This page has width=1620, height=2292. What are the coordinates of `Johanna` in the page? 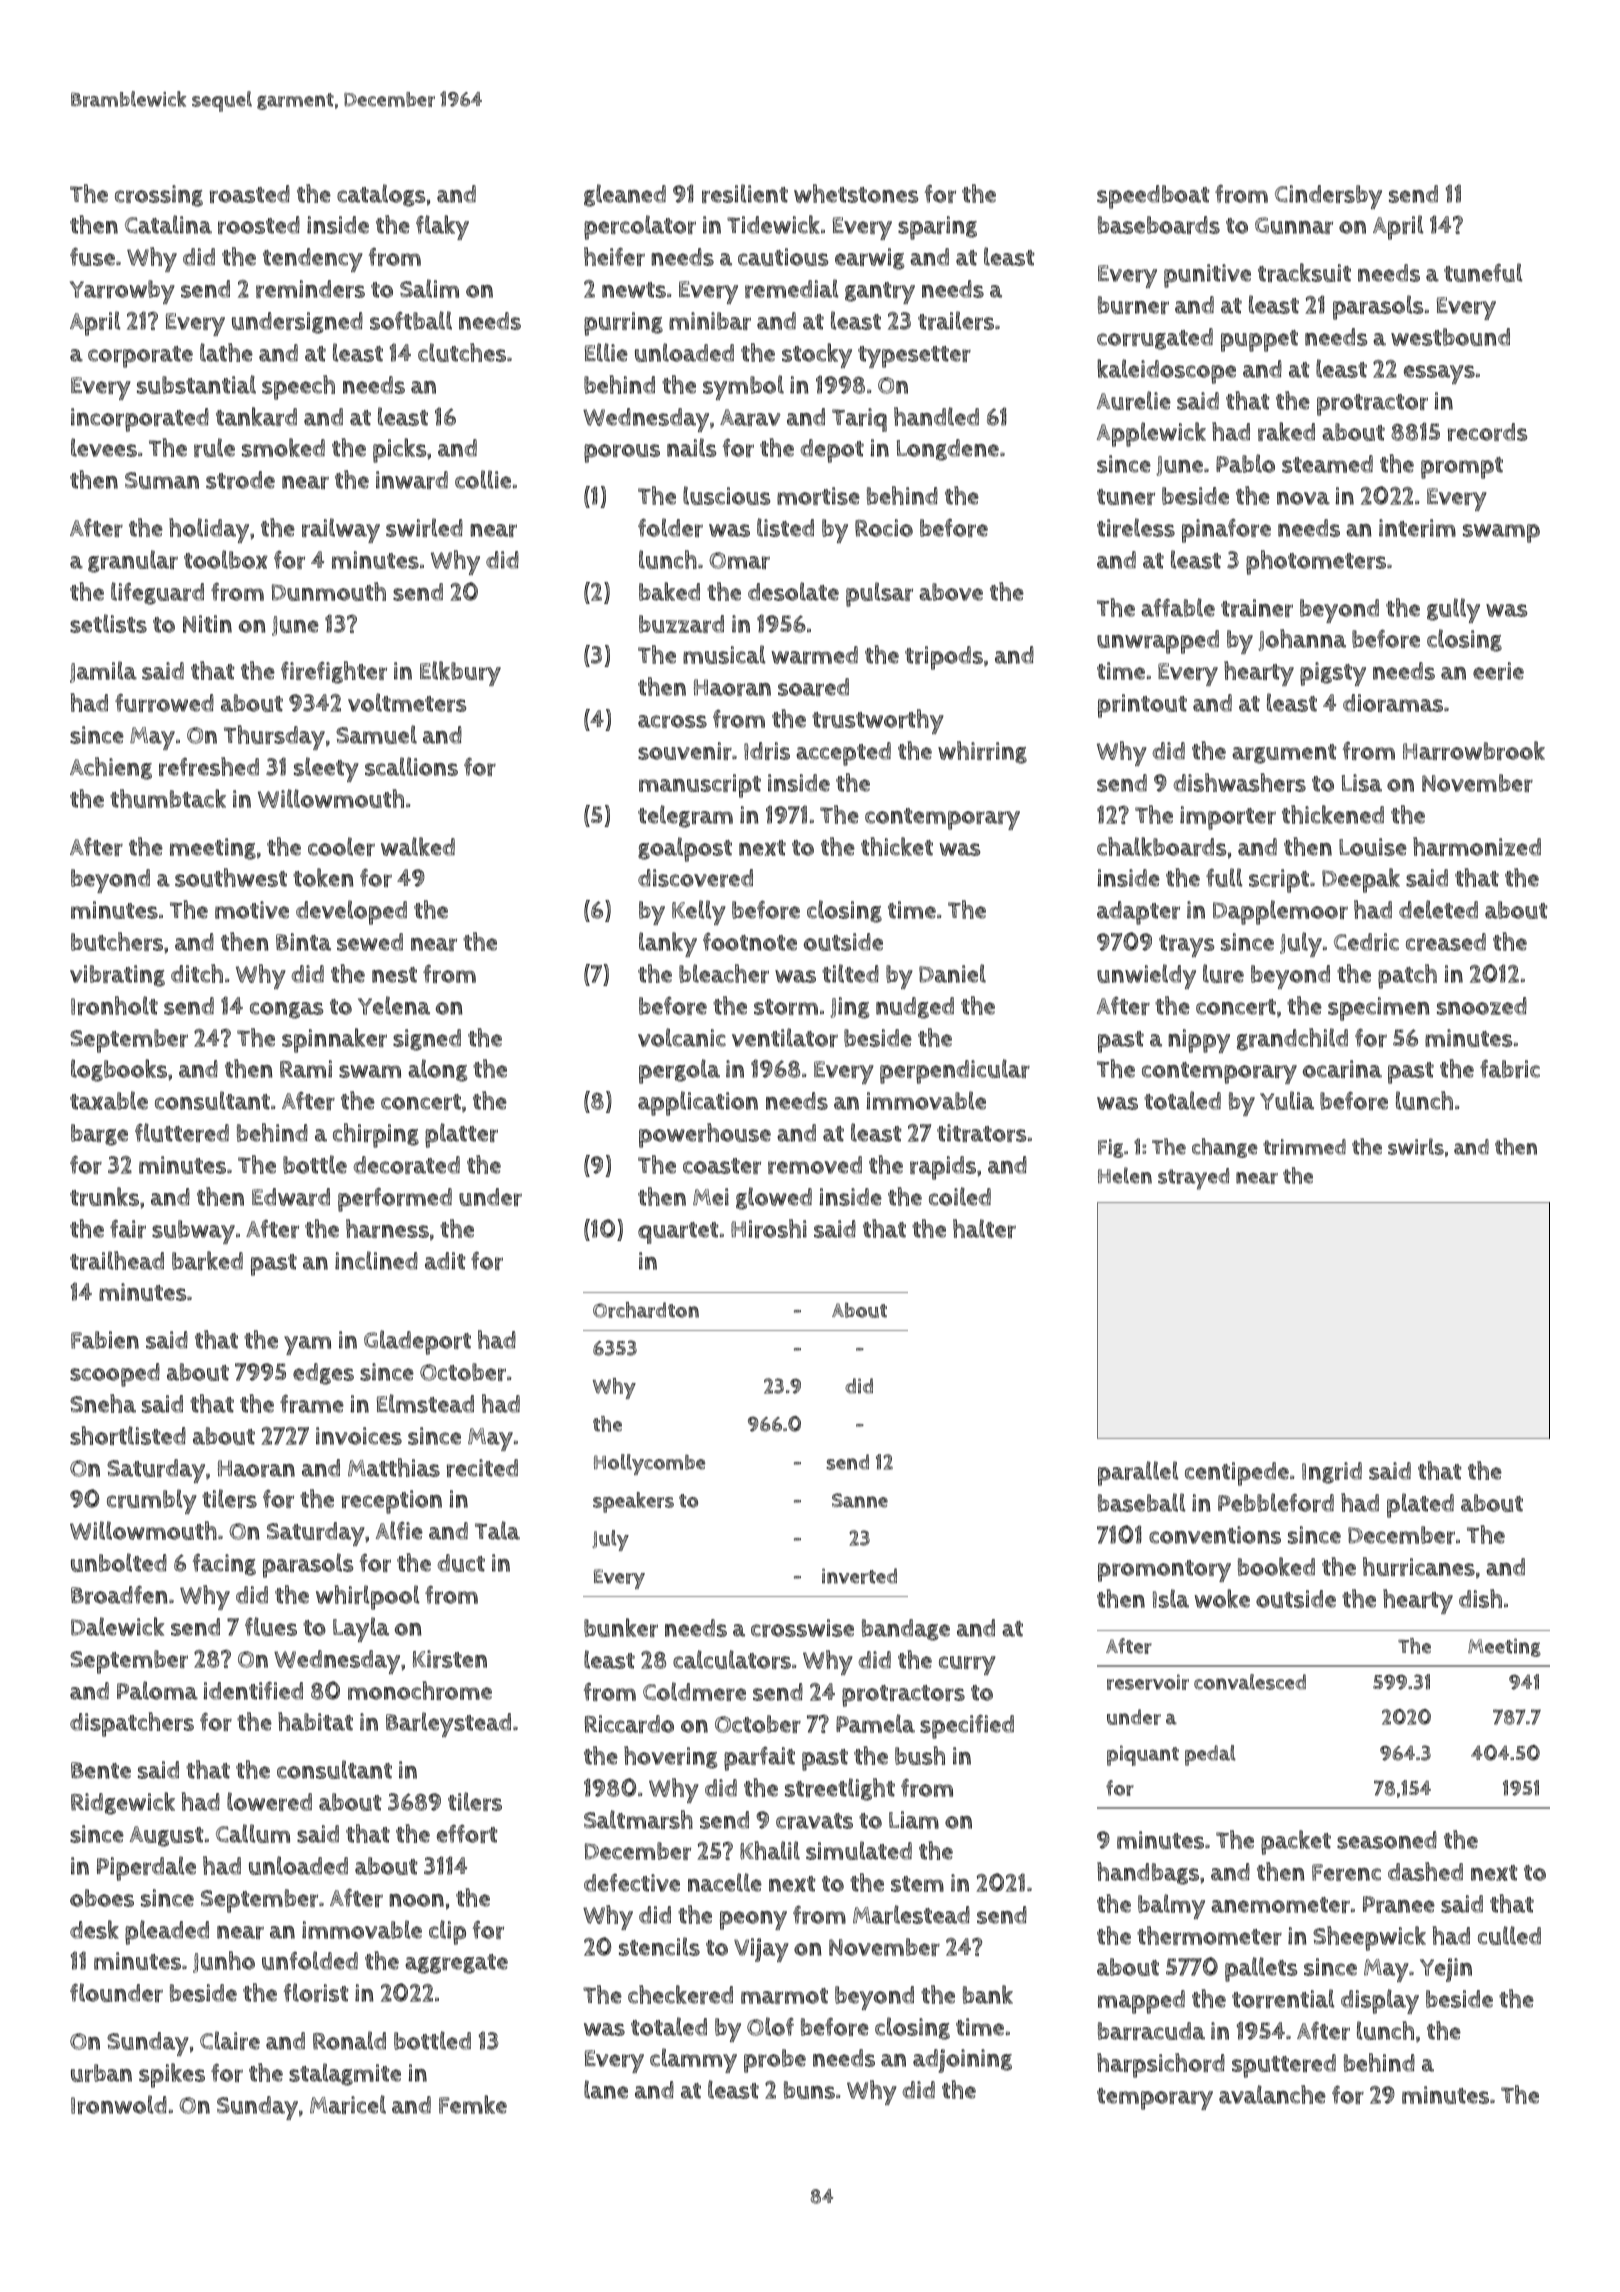 It's located at (1302, 640).
